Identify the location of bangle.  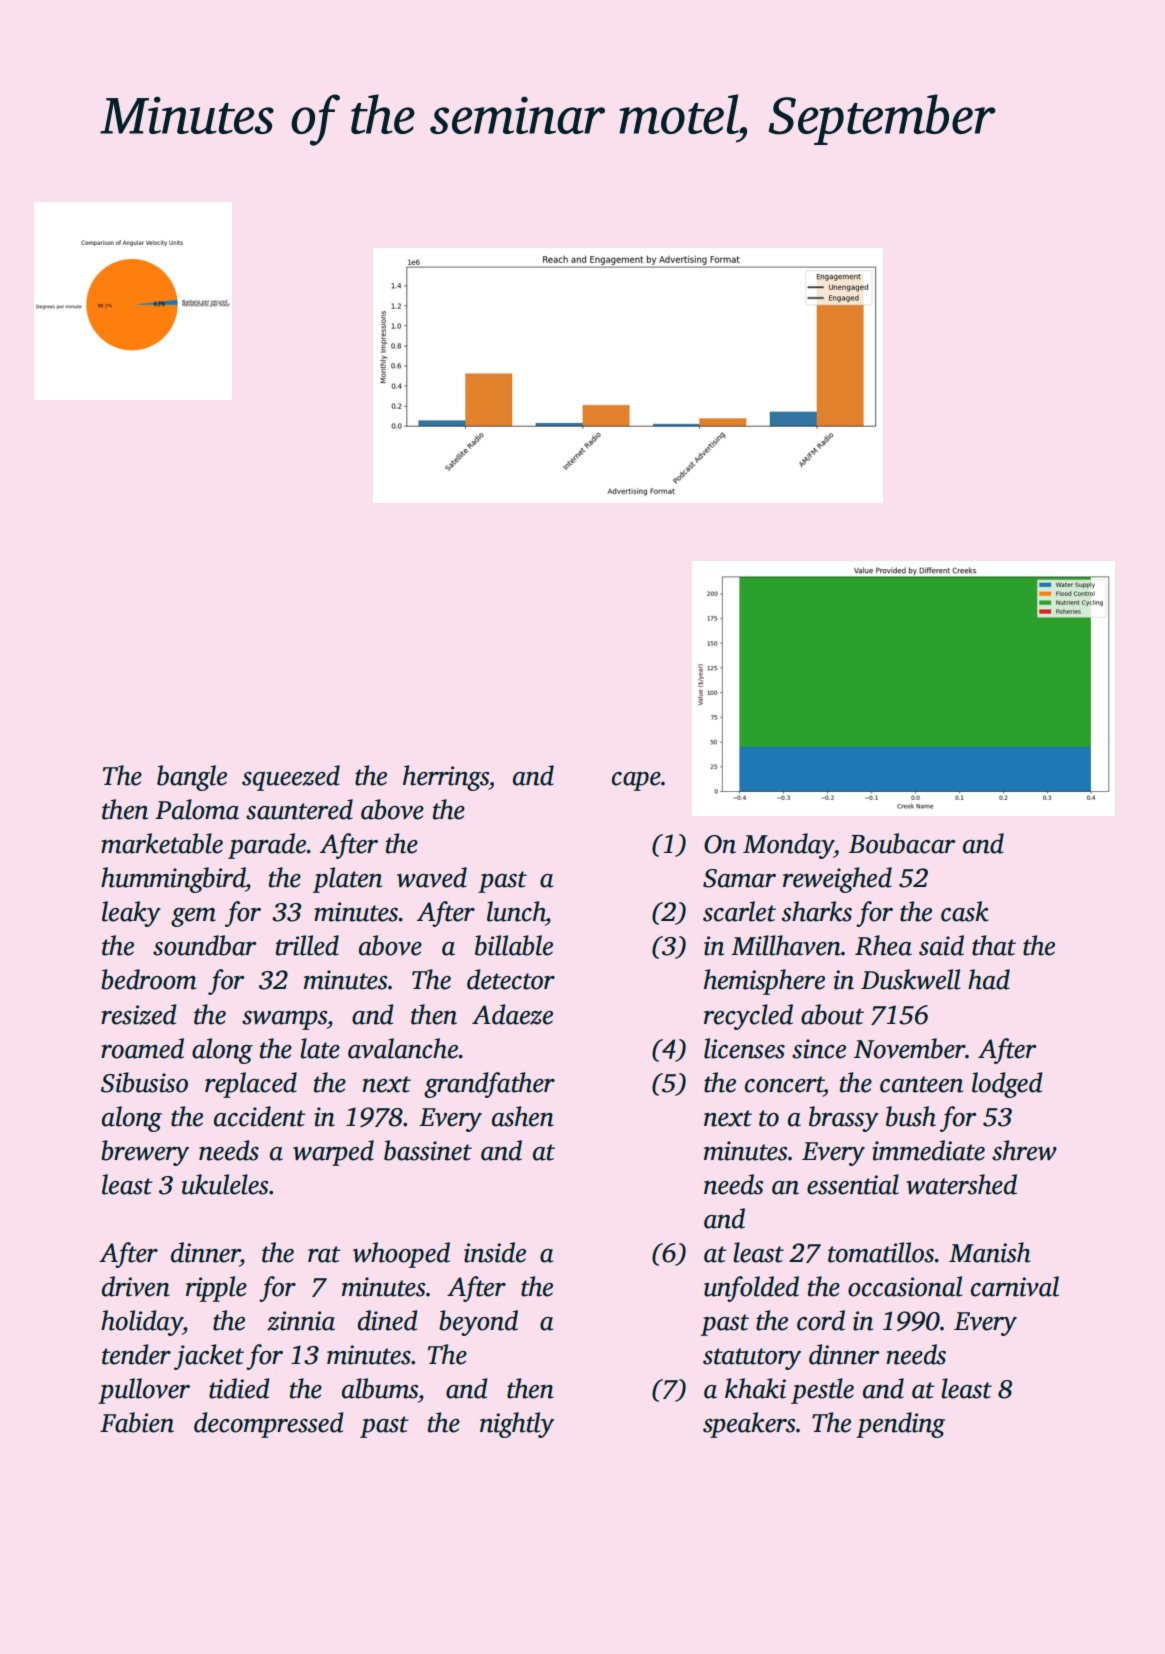
(192, 778).
